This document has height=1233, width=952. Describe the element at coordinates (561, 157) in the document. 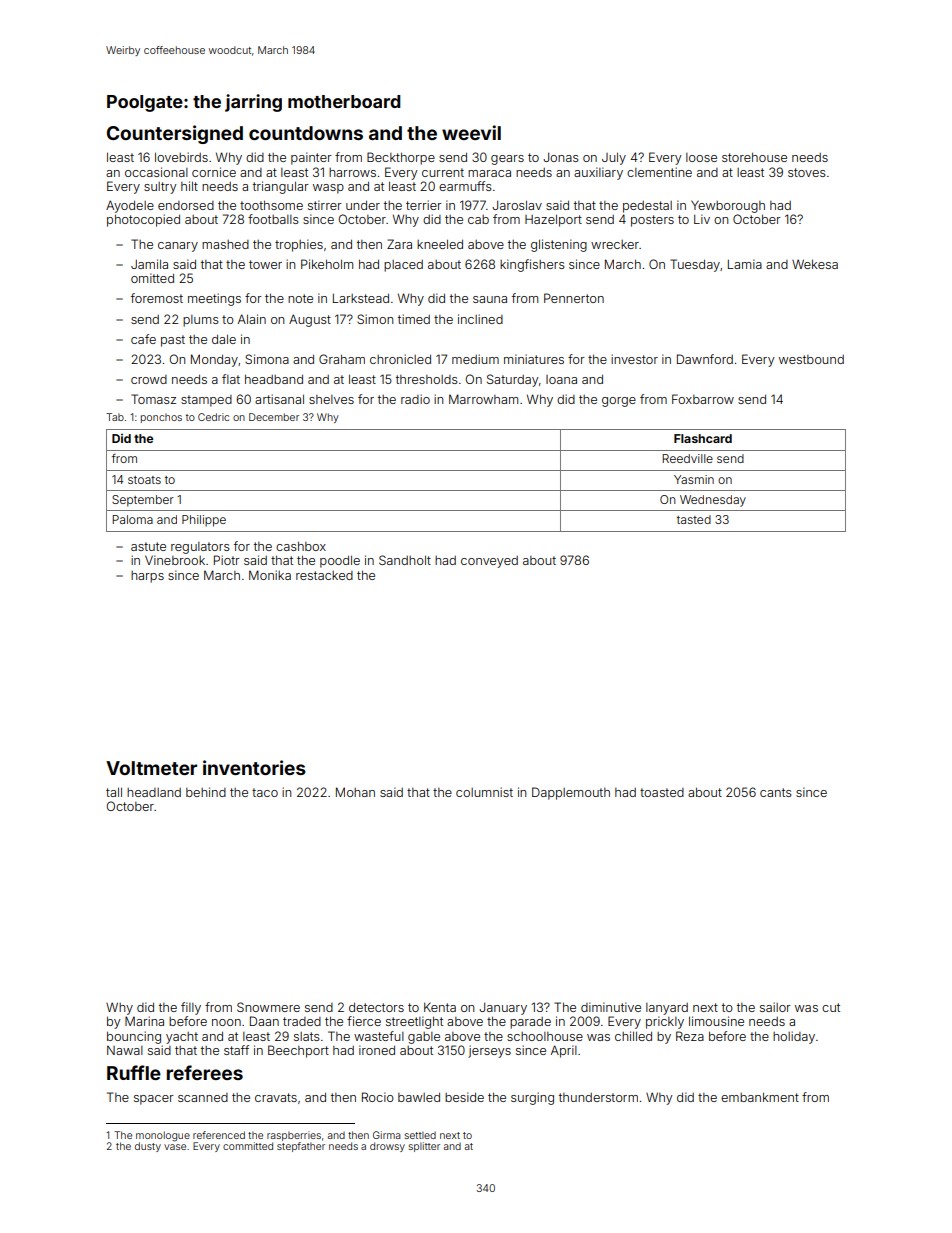

I see `Jonas` at that location.
